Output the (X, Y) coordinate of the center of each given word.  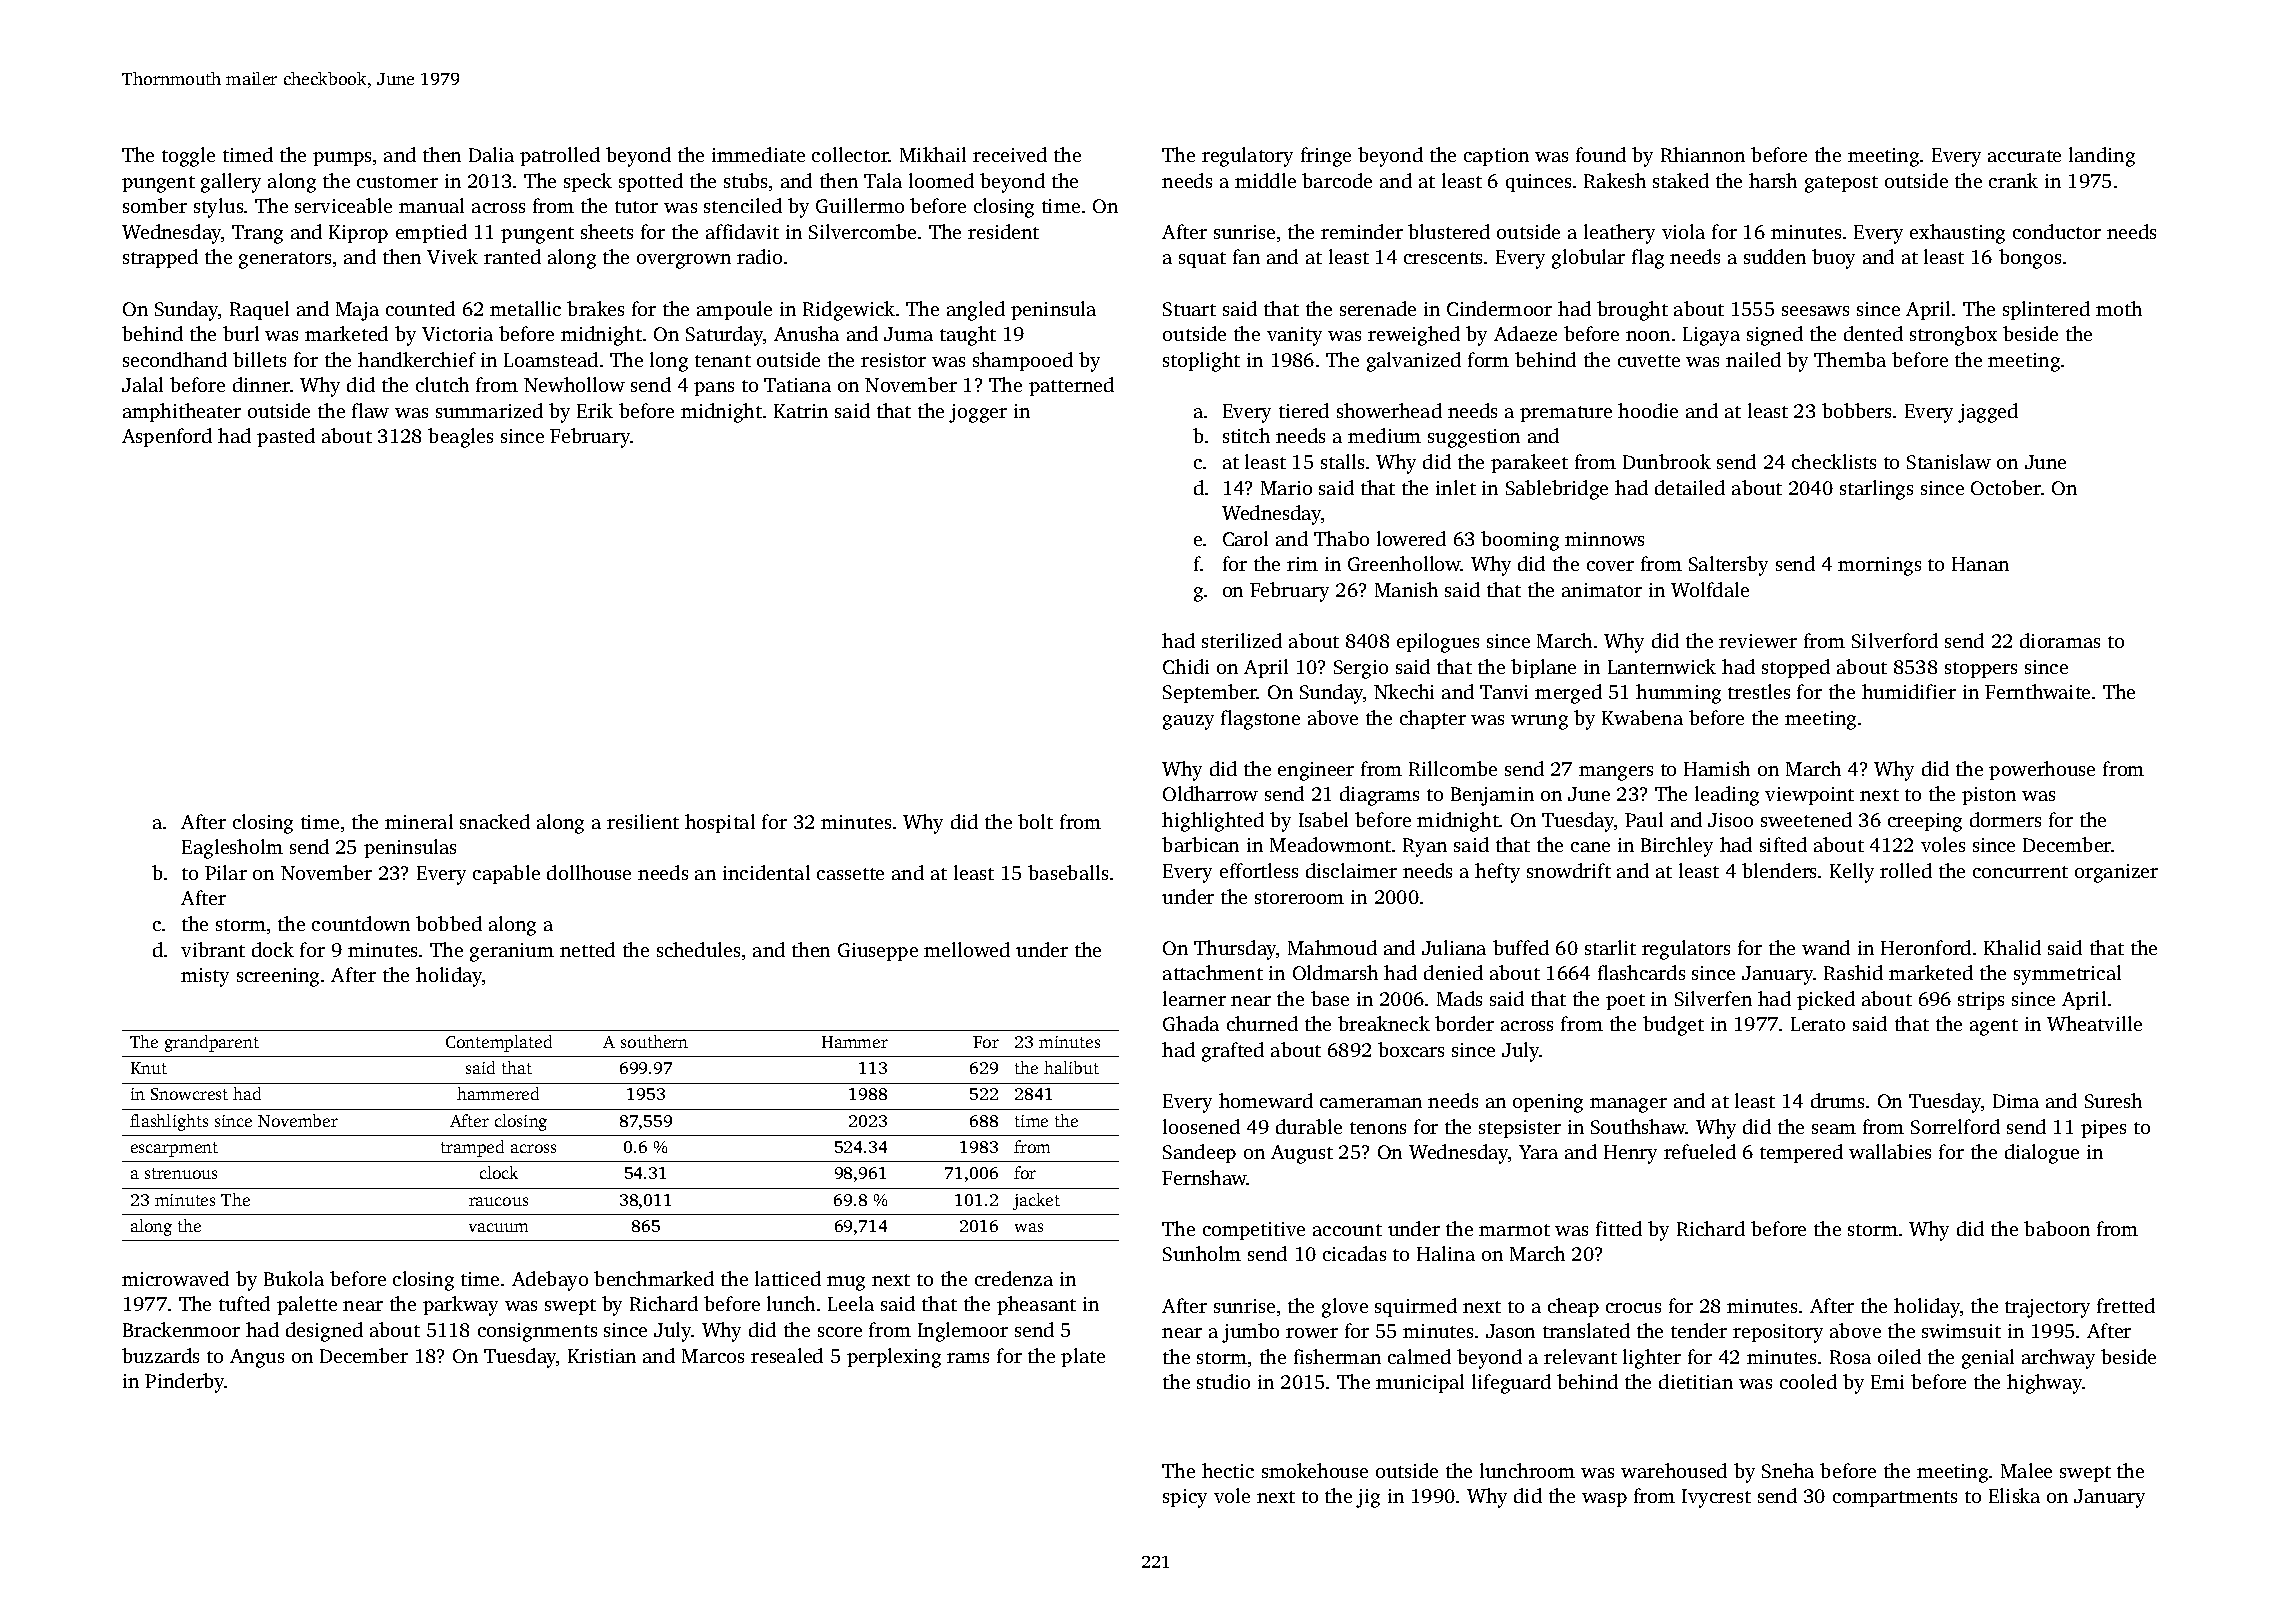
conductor (2057, 231)
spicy (1185, 1498)
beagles (460, 438)
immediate (758, 154)
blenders (1779, 870)
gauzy (1188, 722)
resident (1003, 231)
